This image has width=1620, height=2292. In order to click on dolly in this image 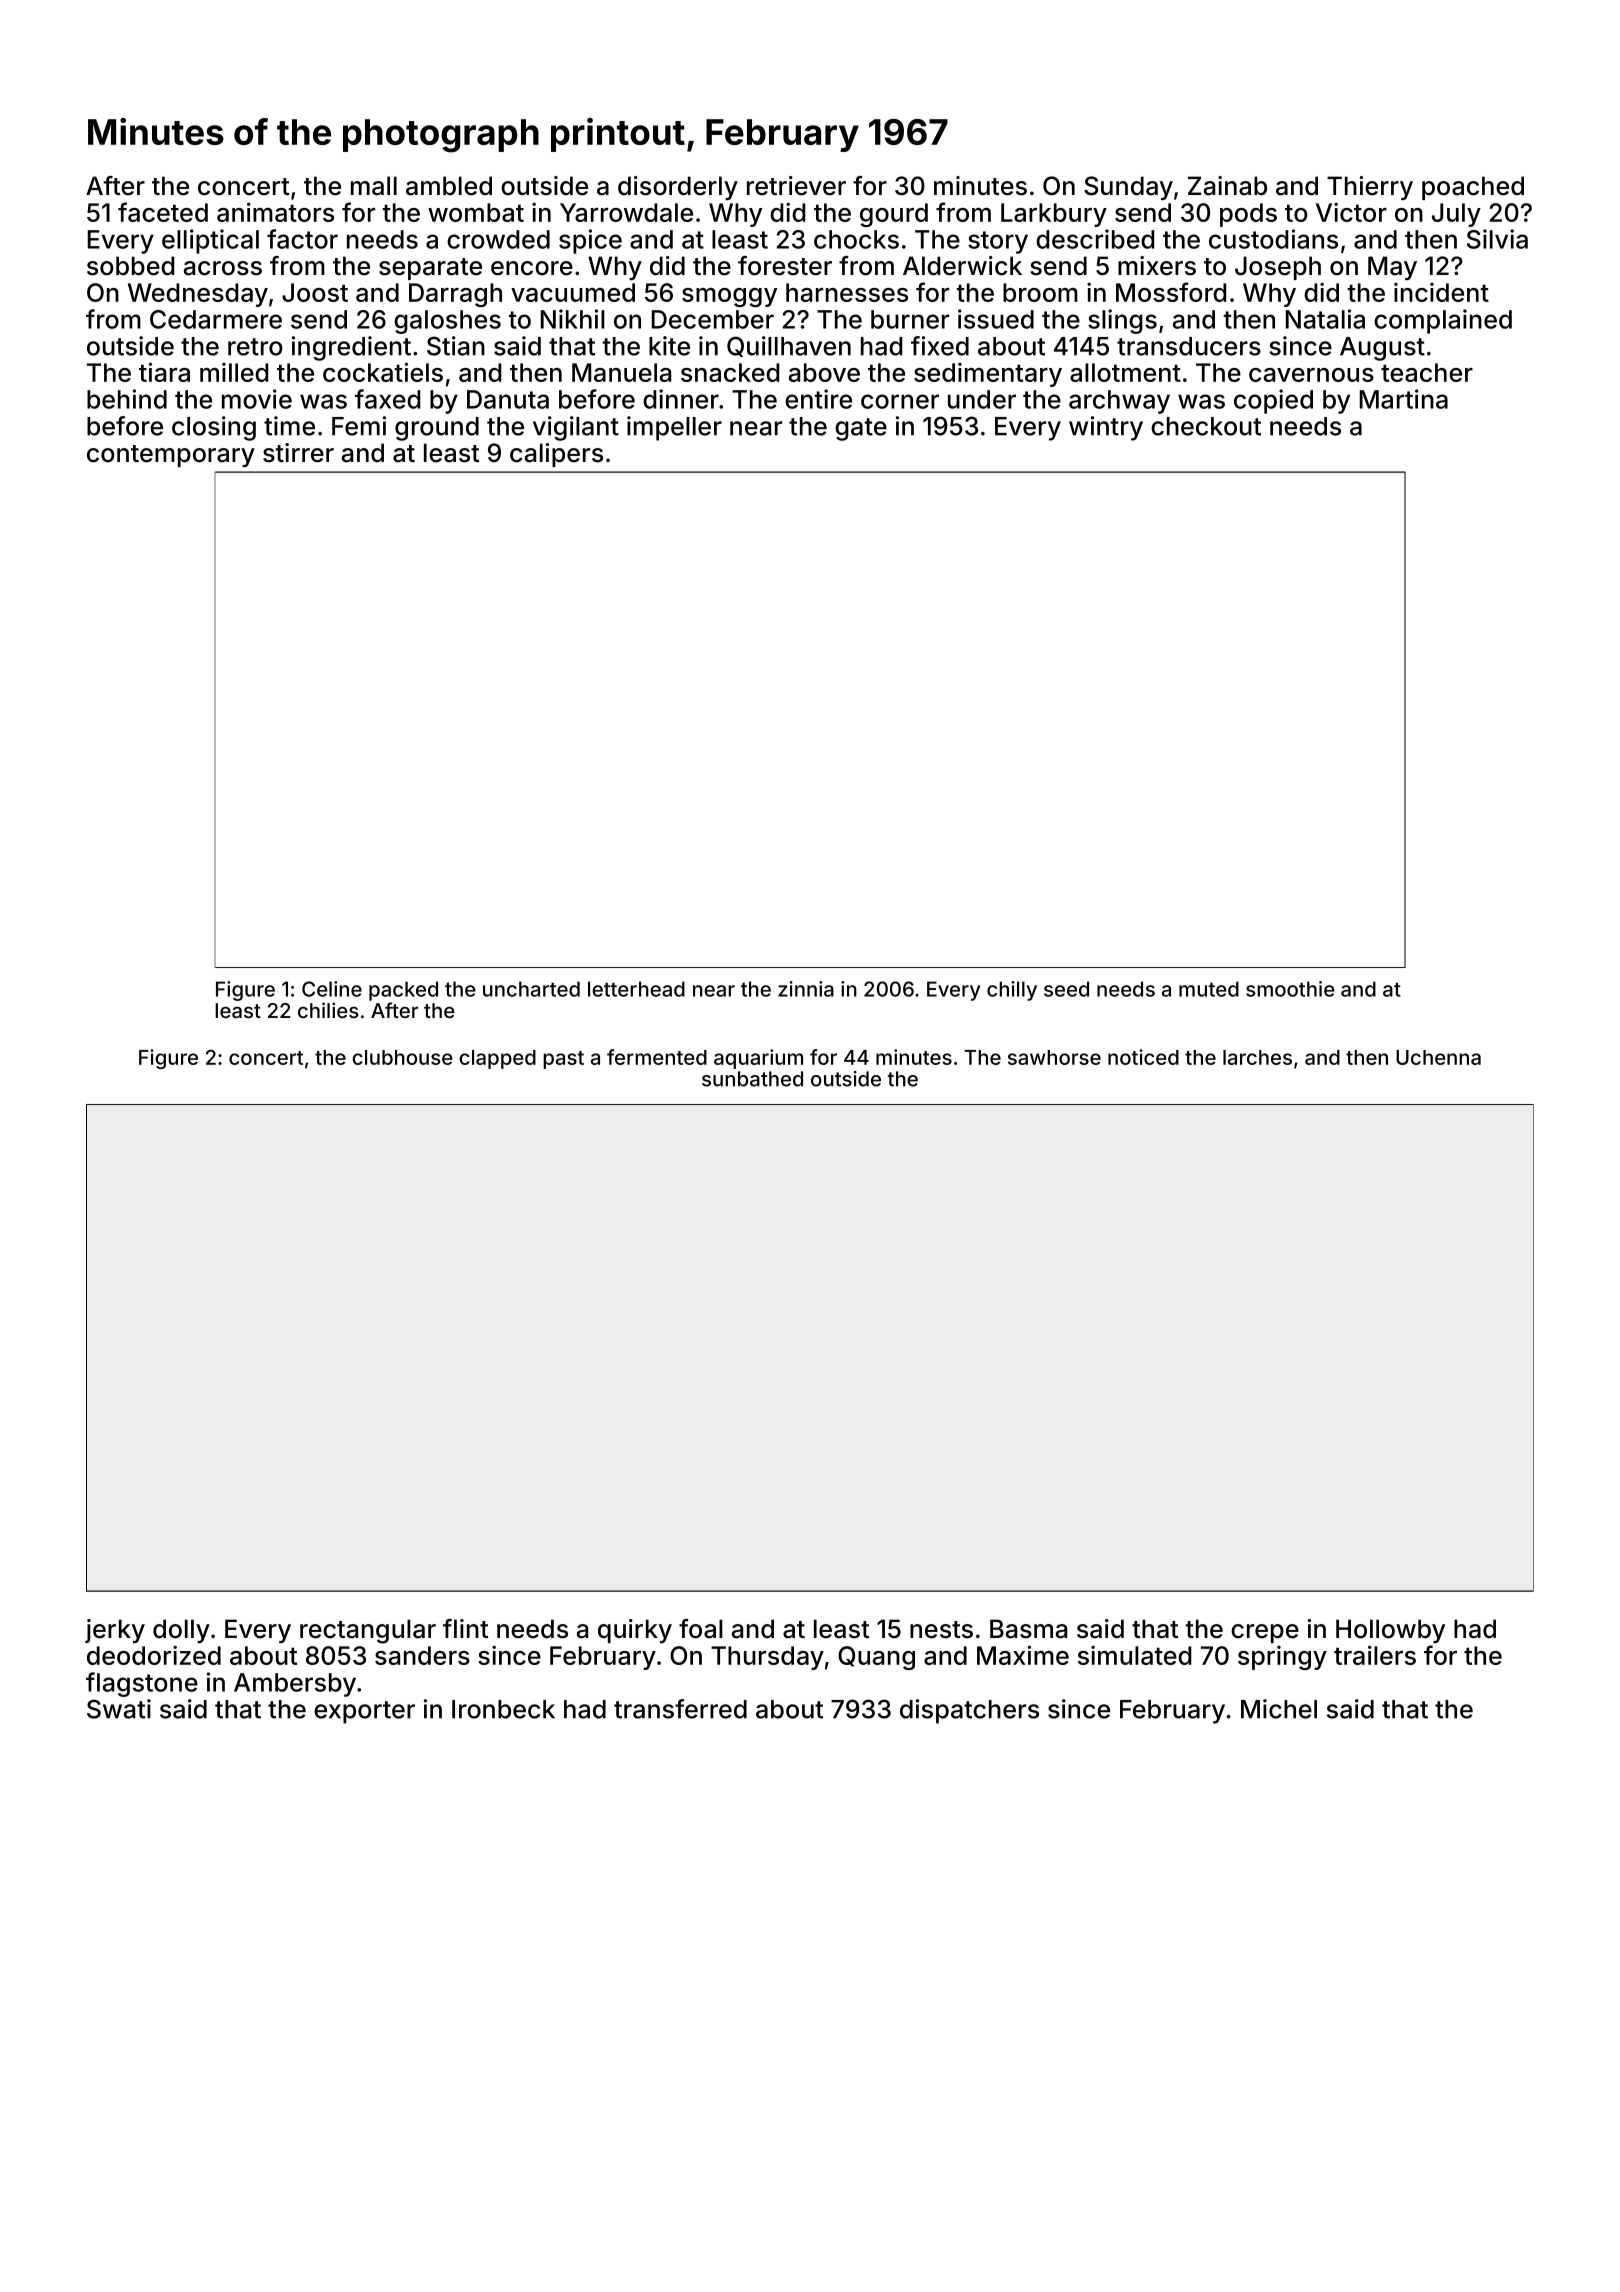, I will do `click(181, 1631)`.
